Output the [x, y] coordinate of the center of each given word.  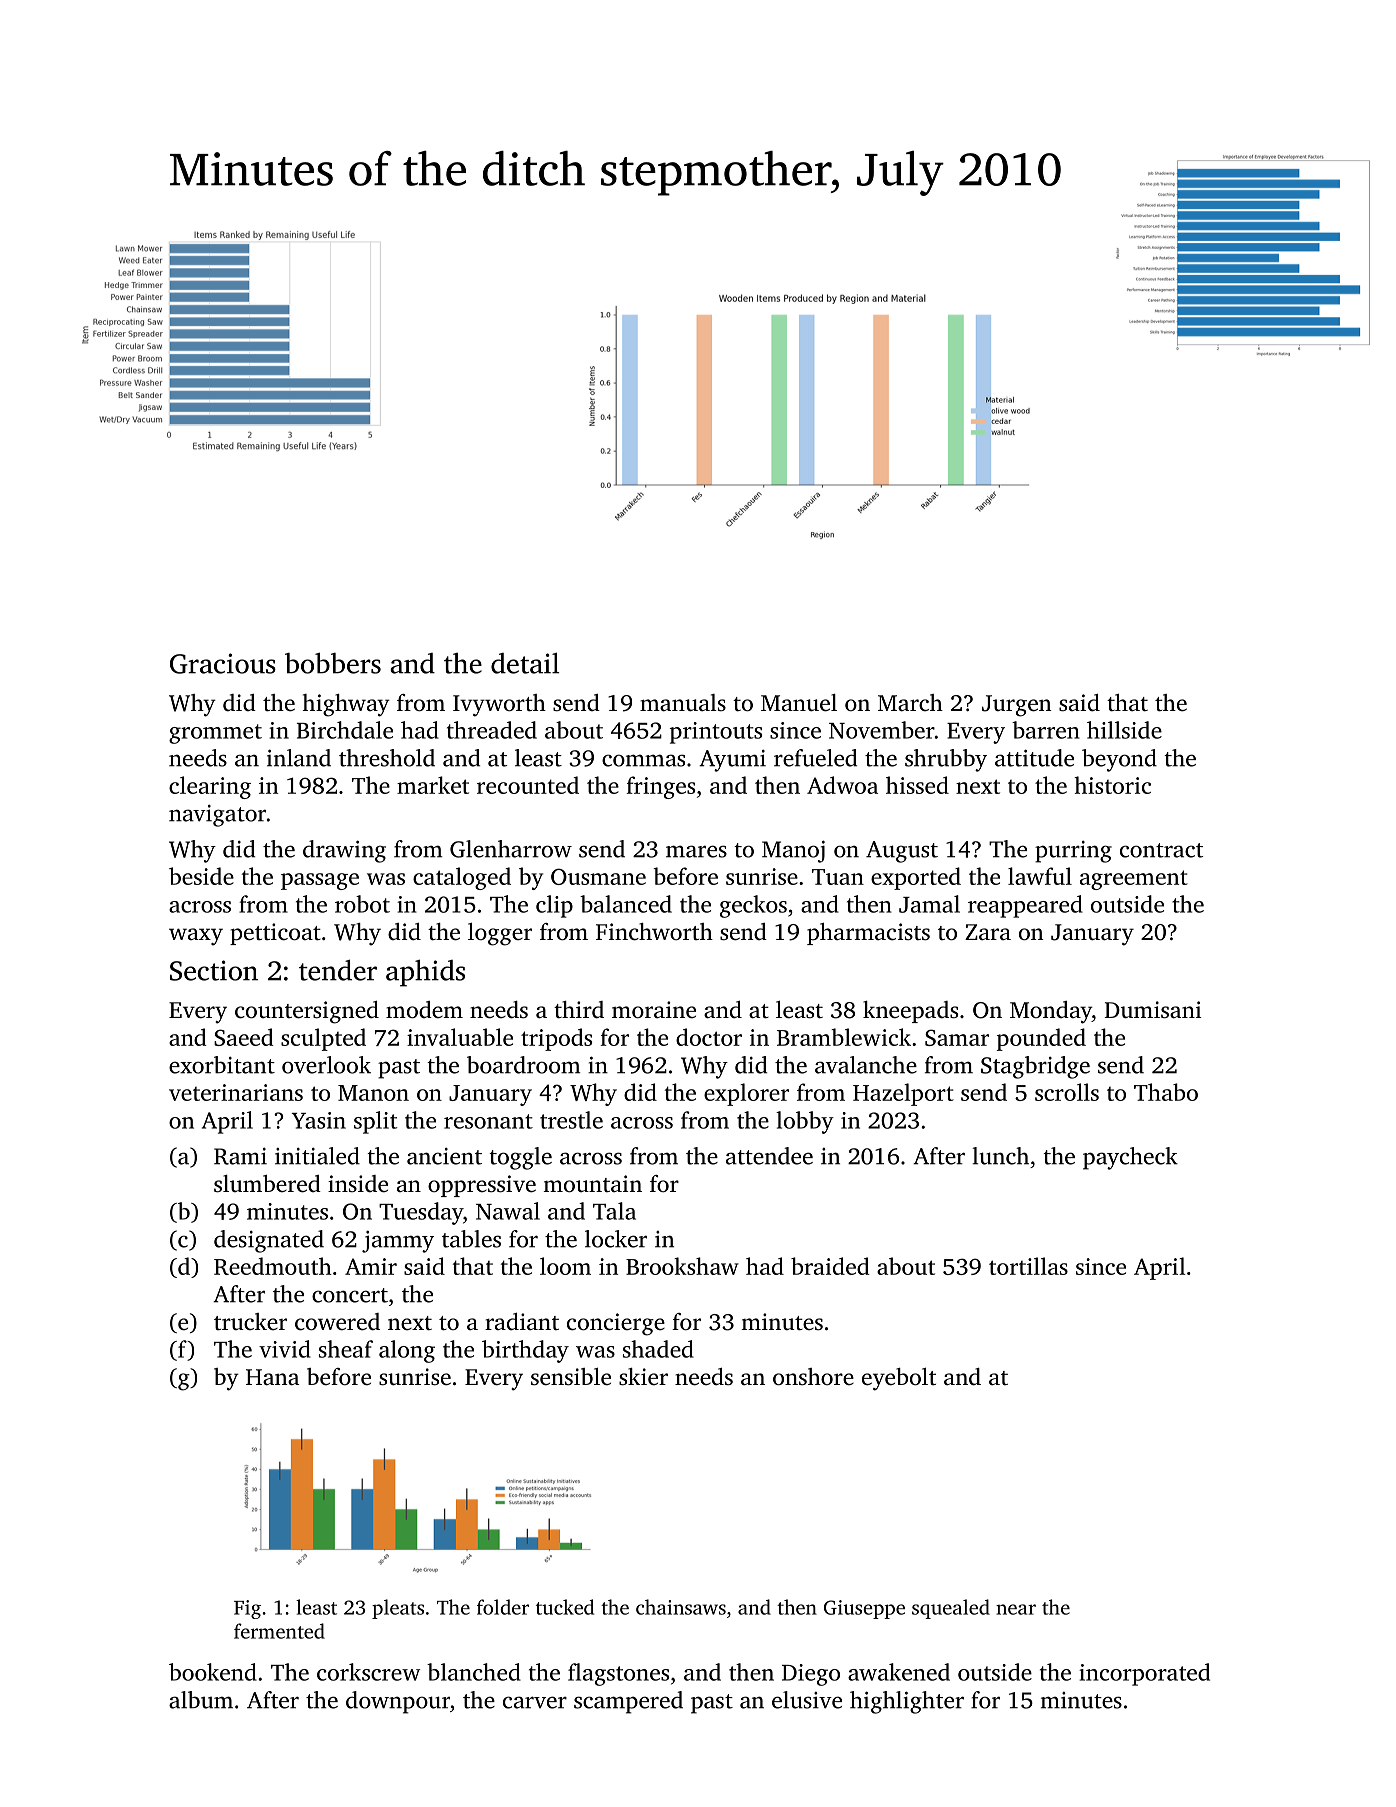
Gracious [223, 663]
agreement [1134, 880]
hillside [1124, 730]
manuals [683, 702]
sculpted [323, 1039]
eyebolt [899, 1379]
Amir [371, 1266]
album [201, 1700]
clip [554, 906]
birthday [525, 1351]
